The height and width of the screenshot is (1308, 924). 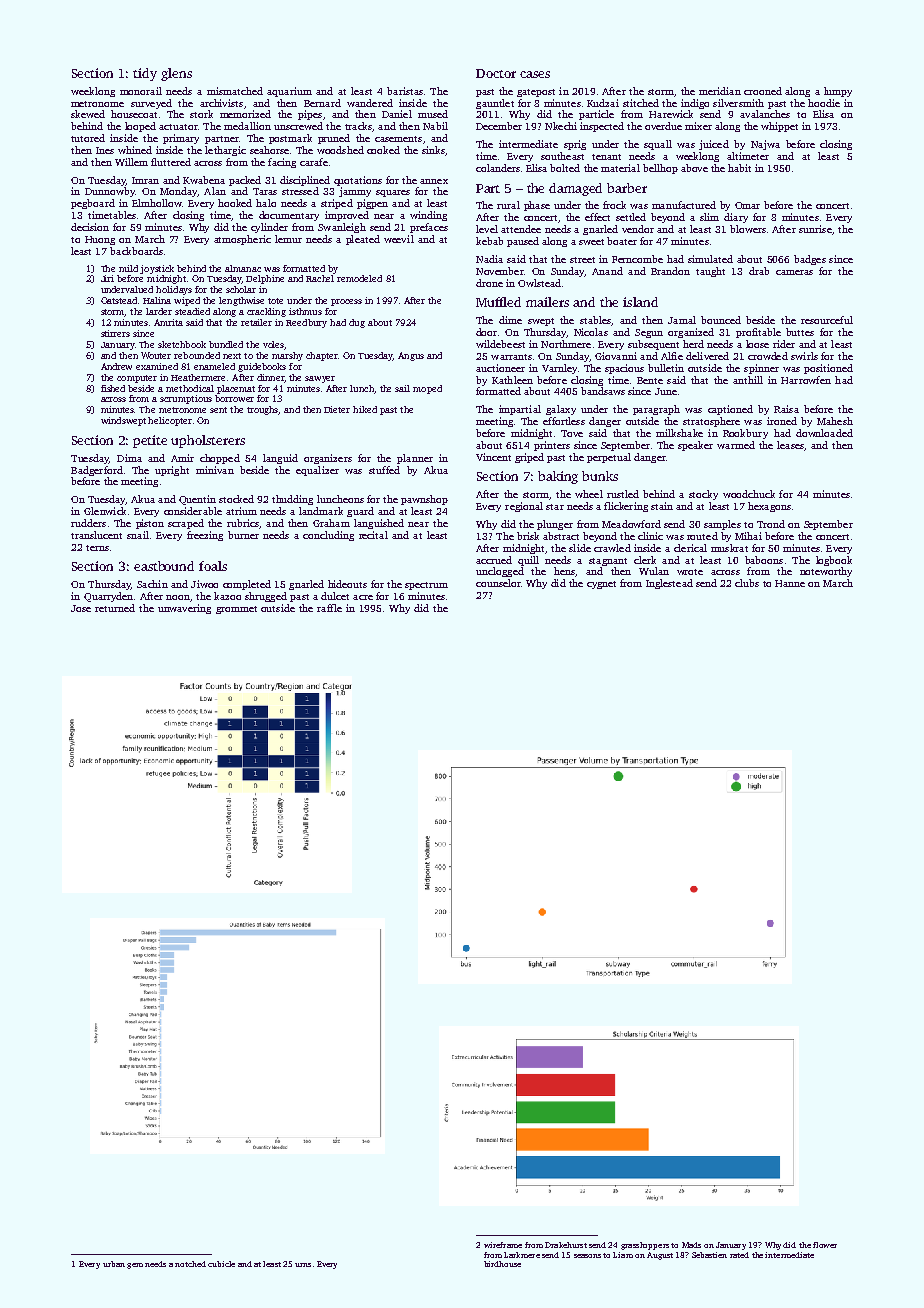 I want to click on decision, so click(x=90, y=227).
